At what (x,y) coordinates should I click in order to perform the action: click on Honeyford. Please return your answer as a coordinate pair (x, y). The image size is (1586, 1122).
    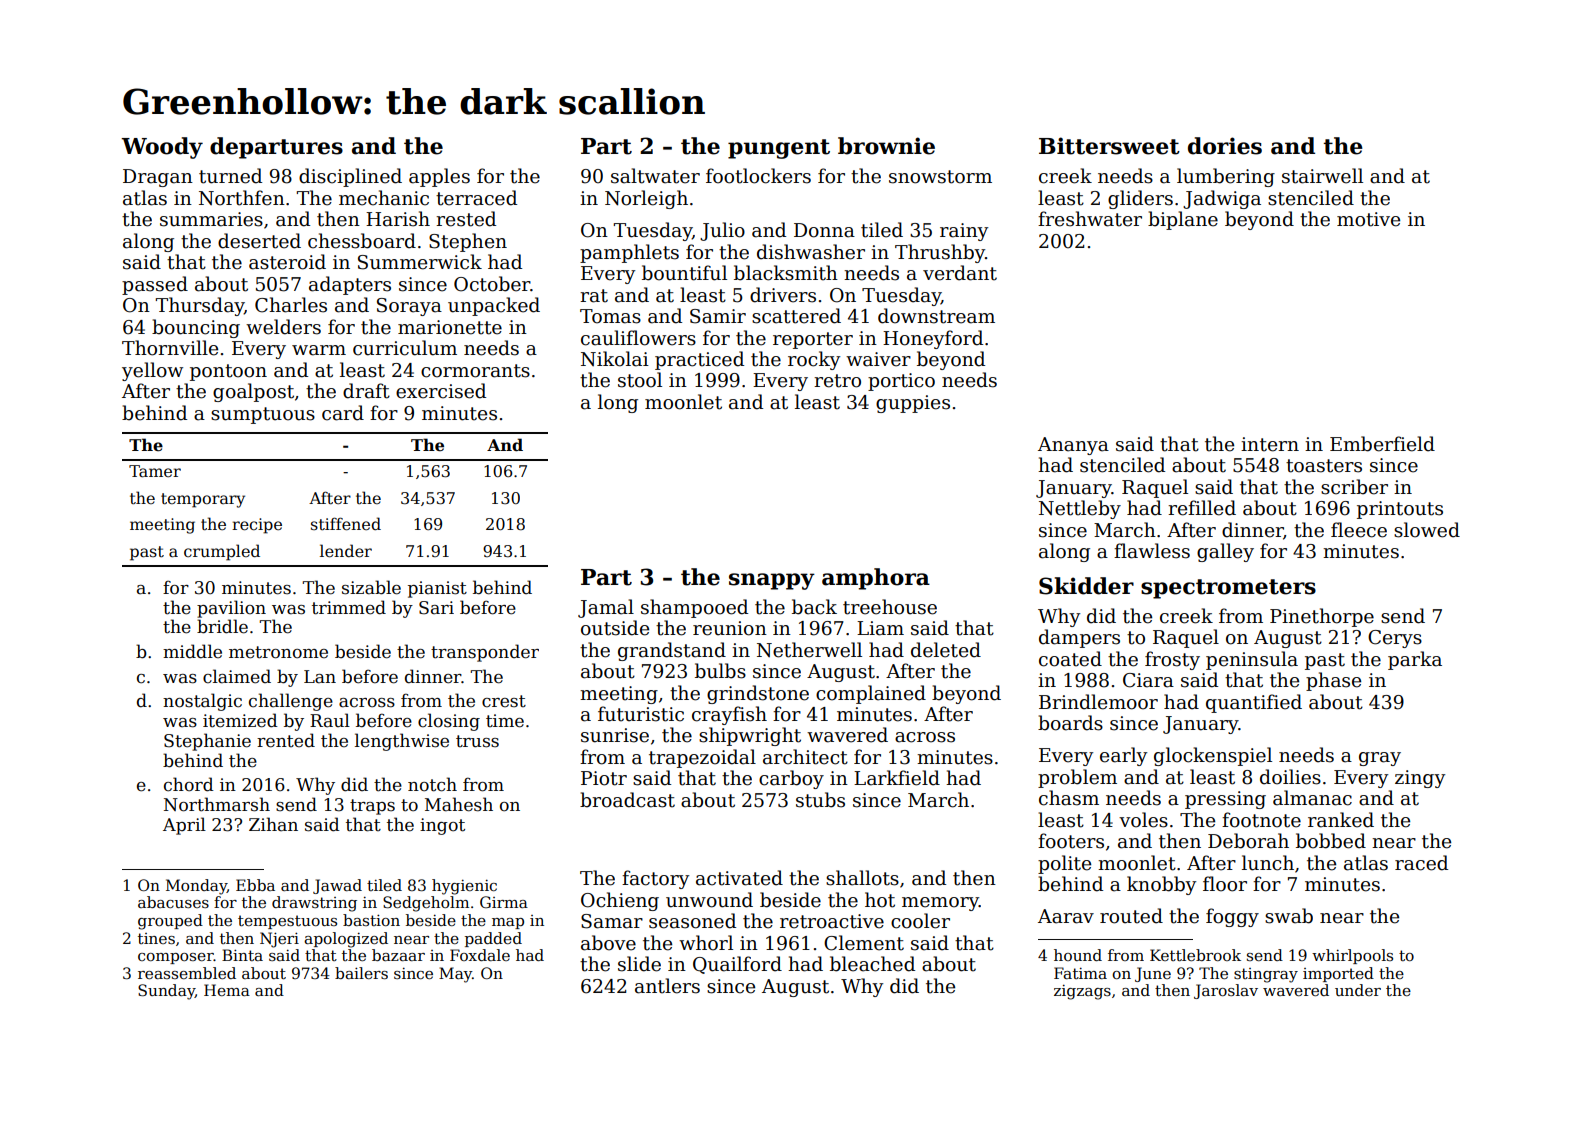
    Looking at the image, I should click on (933, 339).
